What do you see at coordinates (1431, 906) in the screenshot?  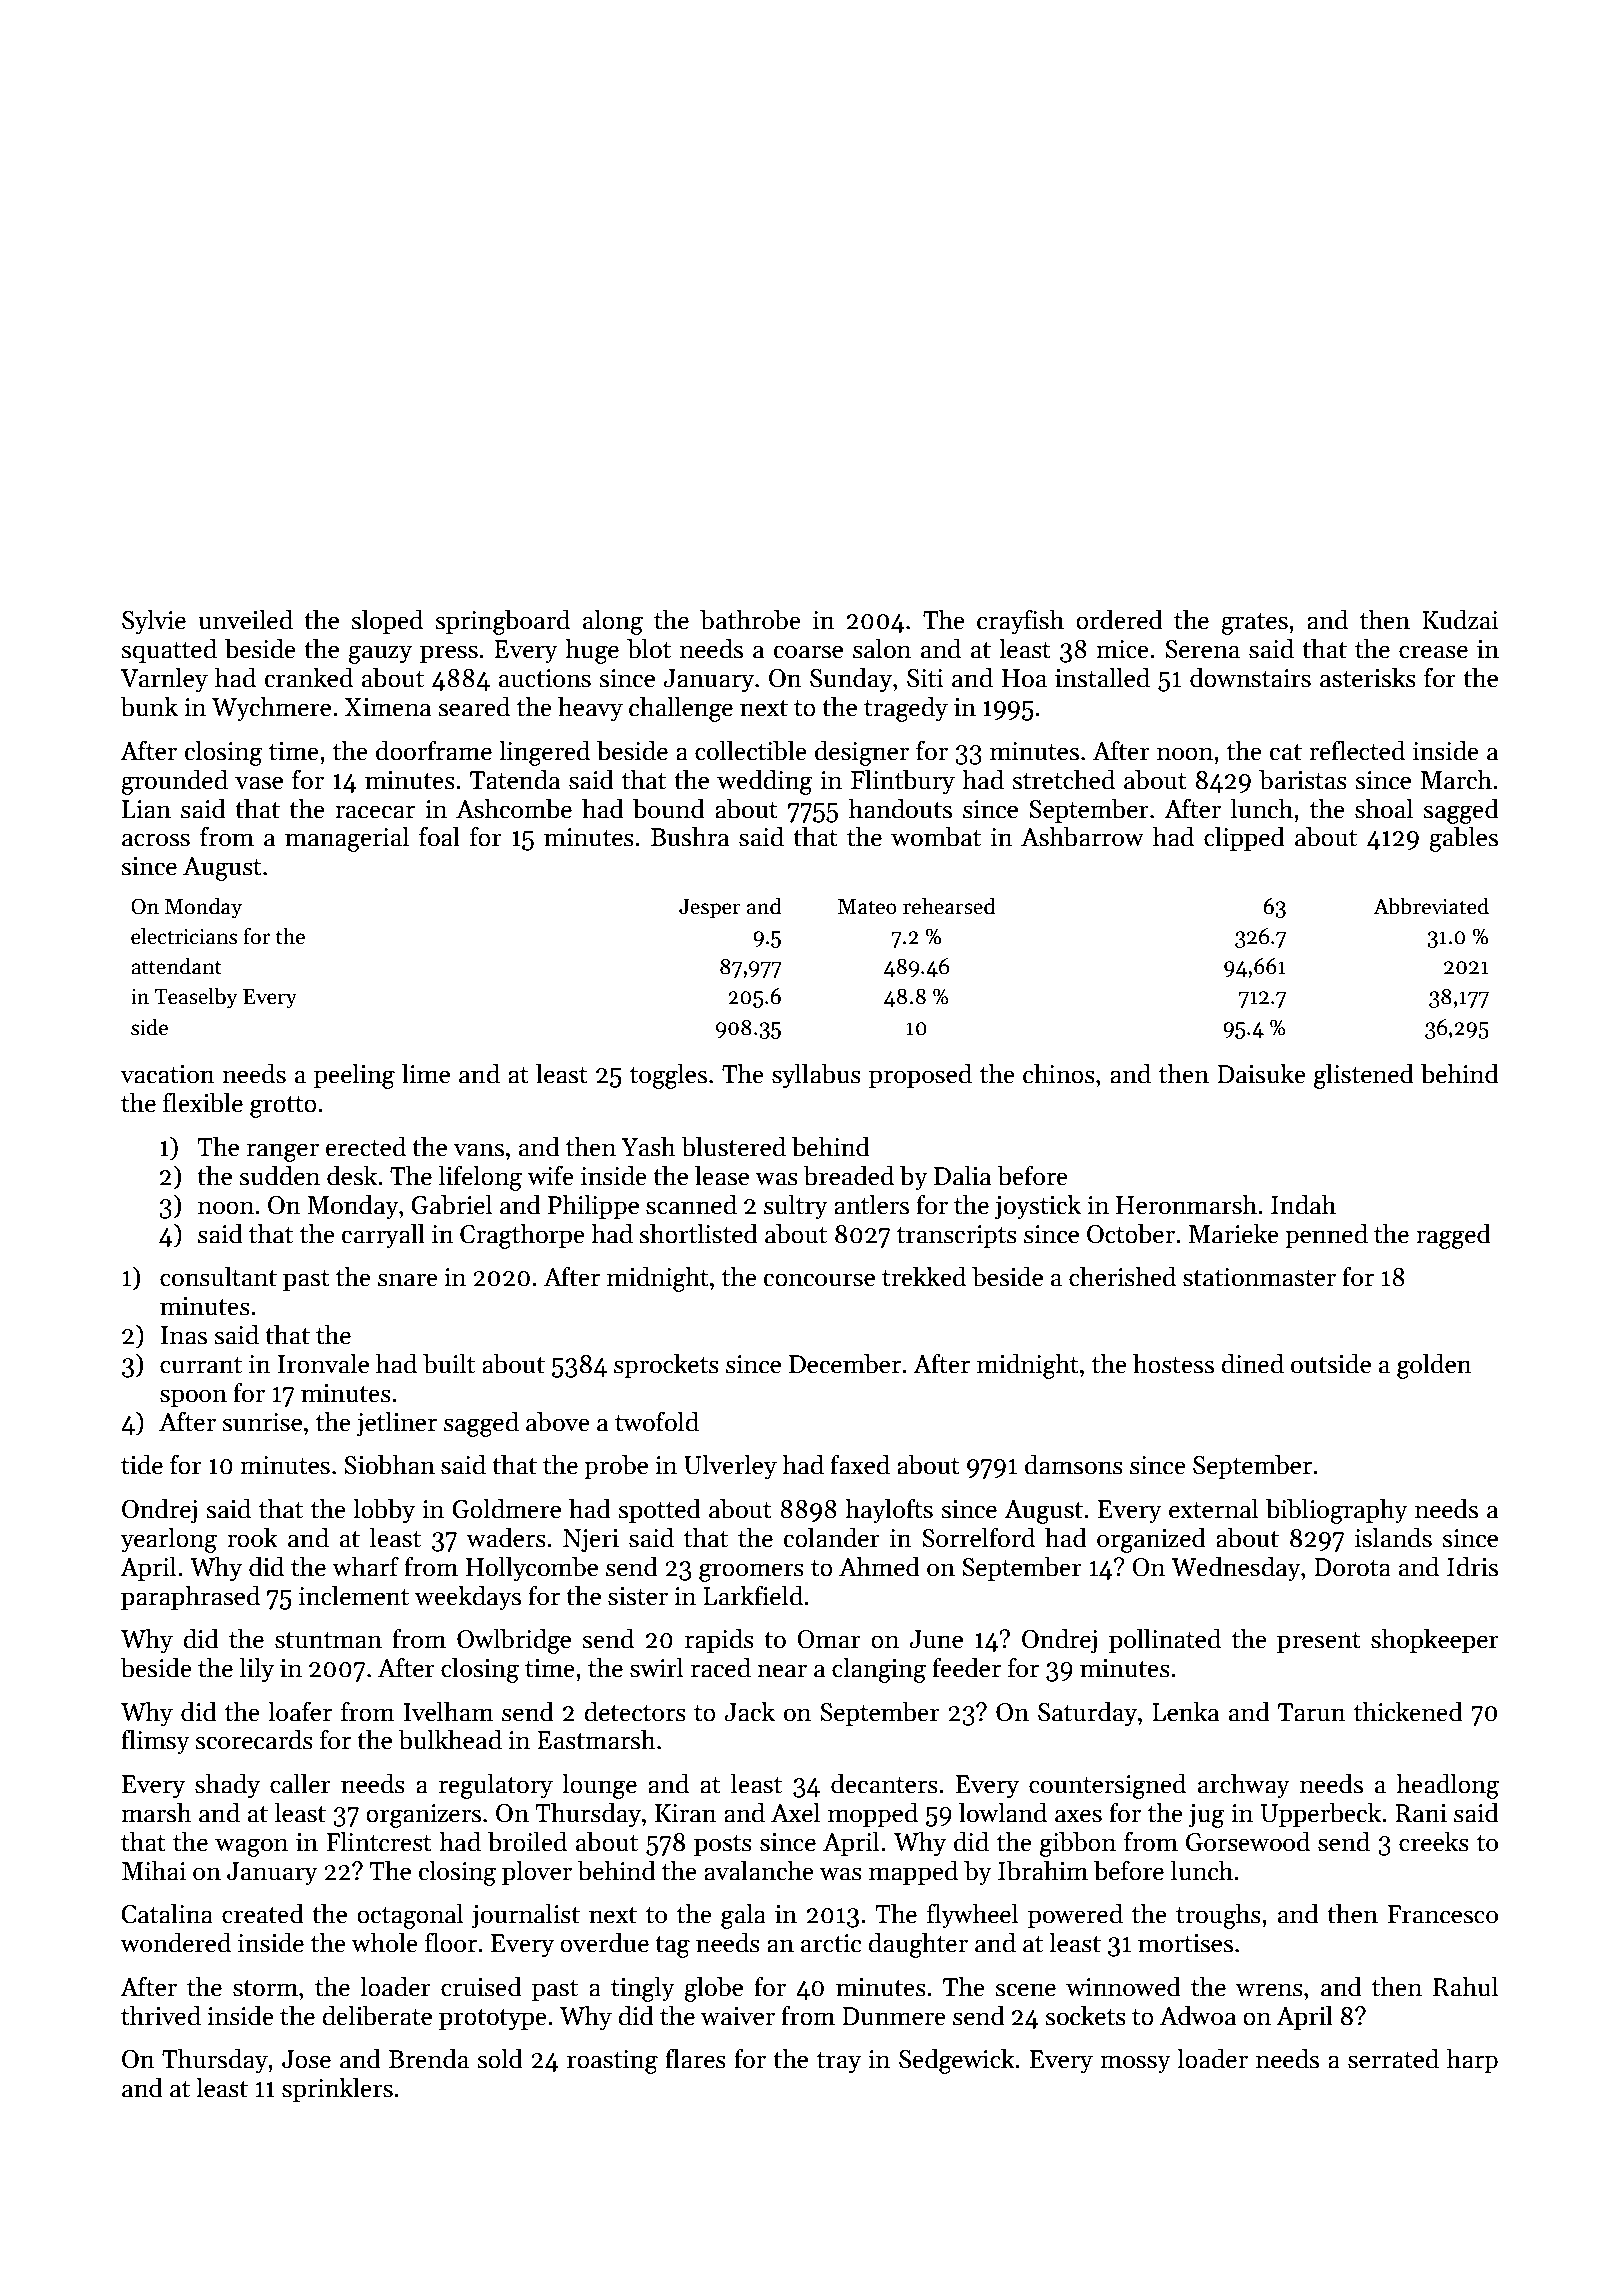 I see `Abbreviated` at bounding box center [1431, 906].
